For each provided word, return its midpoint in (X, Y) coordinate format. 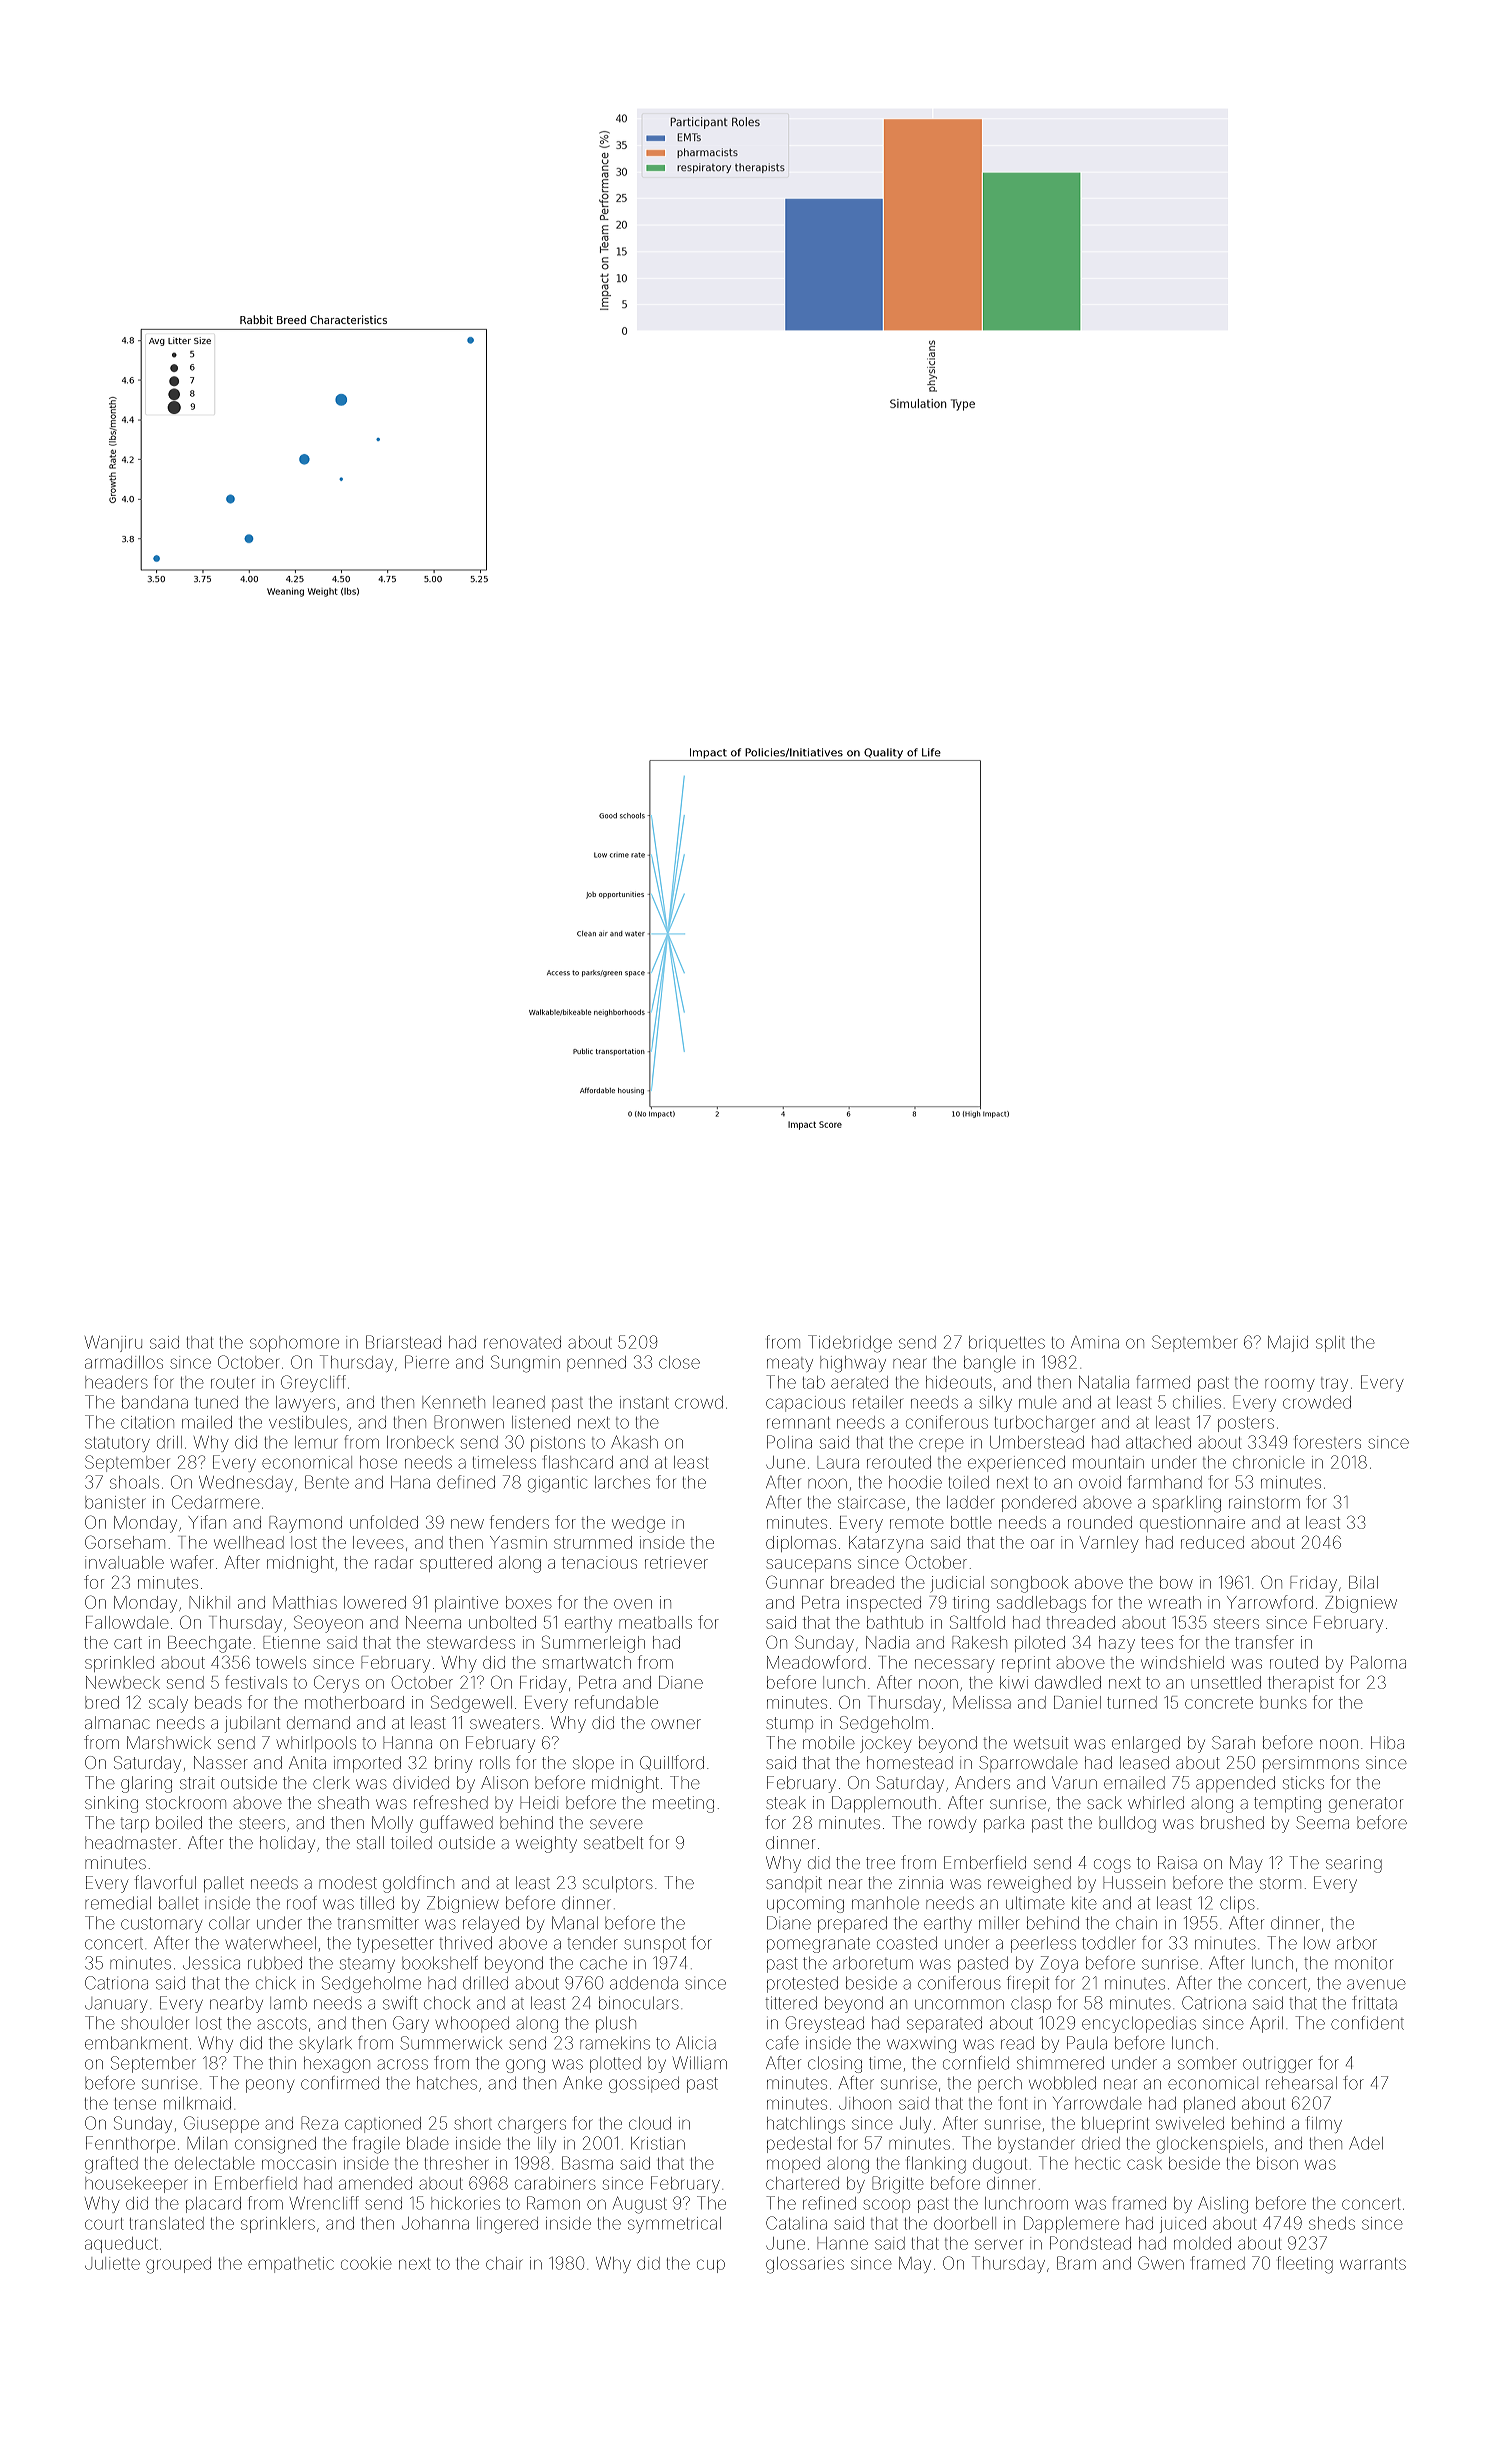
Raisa (1177, 1862)
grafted (111, 2165)
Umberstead (1037, 1442)
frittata (1374, 2003)
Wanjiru (113, 1344)
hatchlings (806, 2125)
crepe (941, 1445)
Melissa (982, 1702)
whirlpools (316, 1744)
